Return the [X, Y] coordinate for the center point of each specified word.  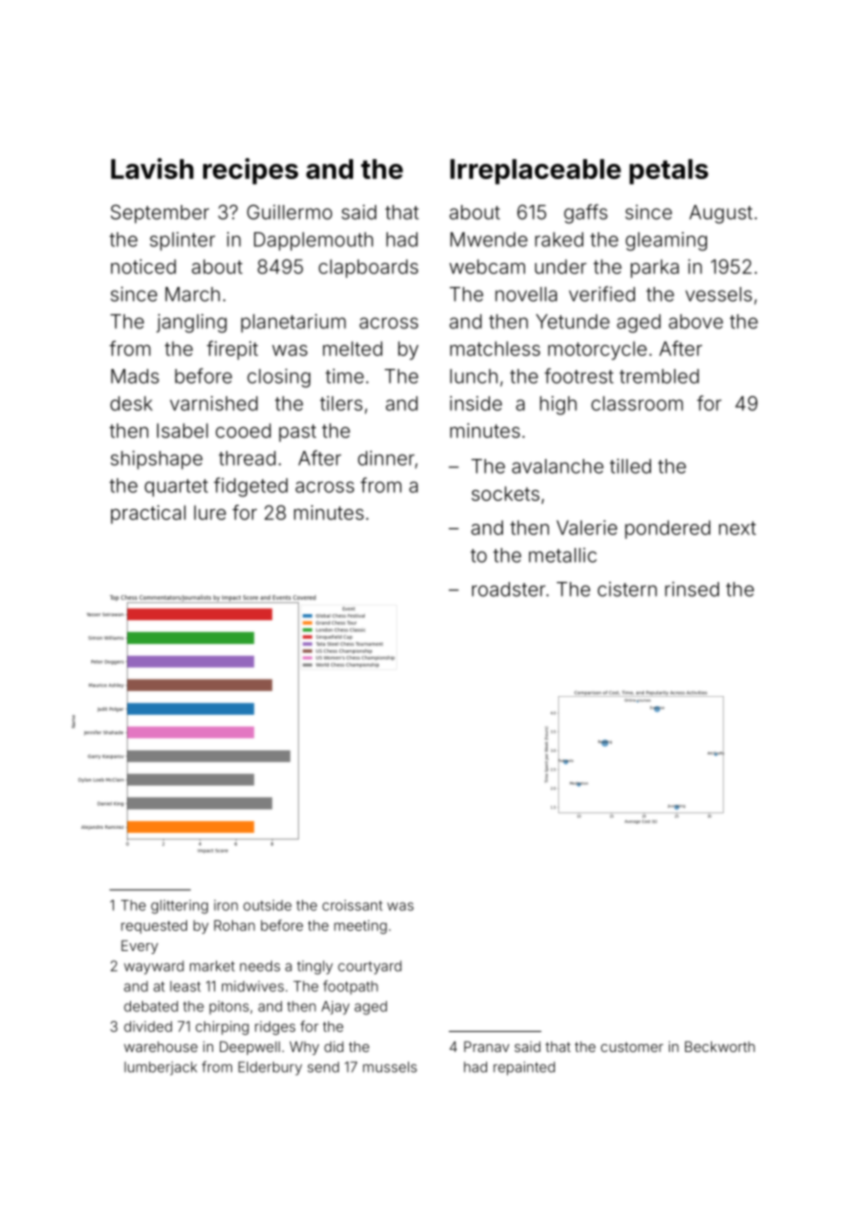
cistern [627, 589]
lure [210, 512]
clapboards [368, 268]
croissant [352, 905]
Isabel [182, 430]
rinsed [692, 589]
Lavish [152, 168]
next [737, 528]
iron [226, 905]
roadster [508, 589]
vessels [719, 294]
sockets [506, 493]
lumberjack [160, 1068]
